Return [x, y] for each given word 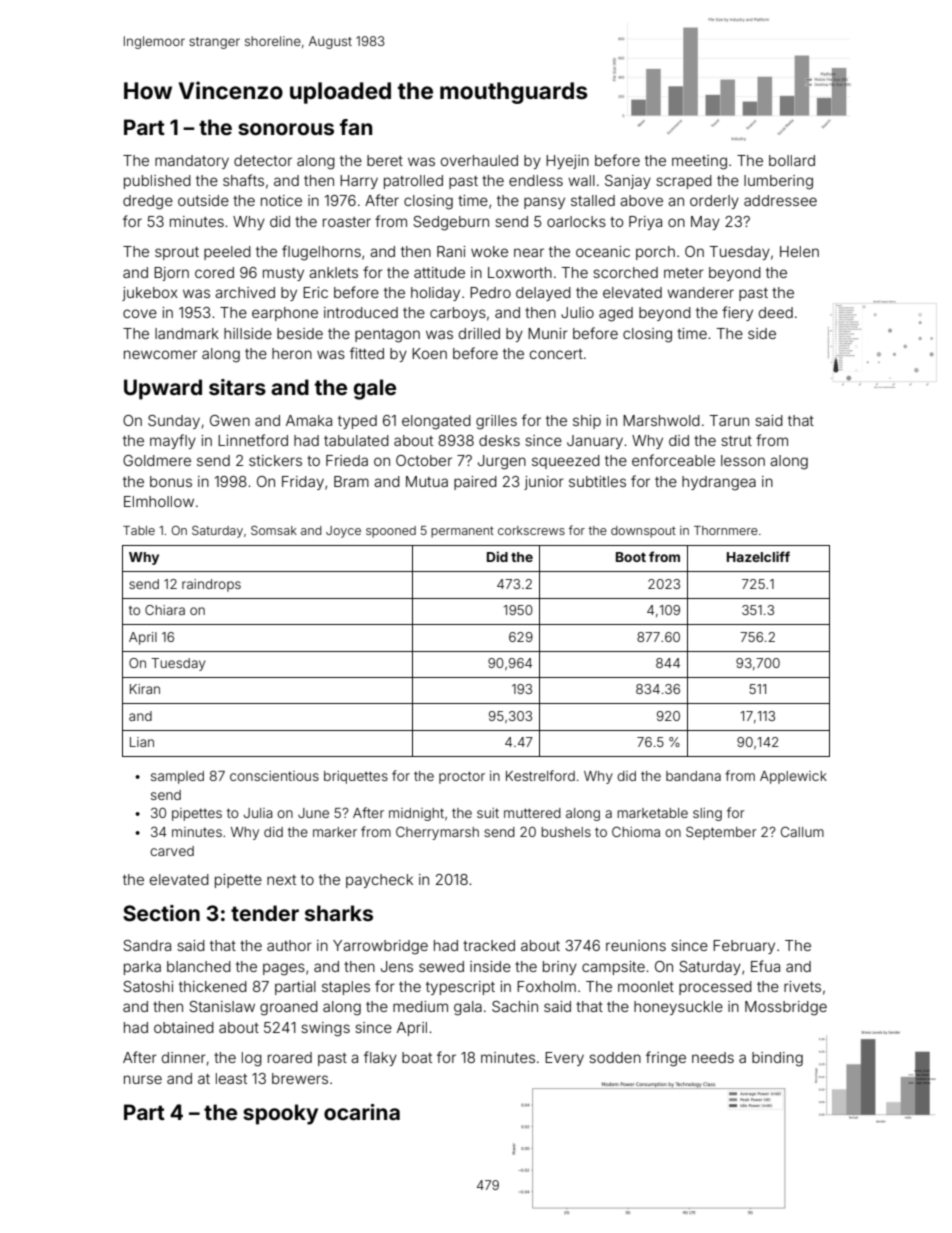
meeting [699, 162]
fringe [666, 1059]
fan [356, 127]
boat [417, 1057]
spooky [280, 1114]
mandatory [192, 162]
